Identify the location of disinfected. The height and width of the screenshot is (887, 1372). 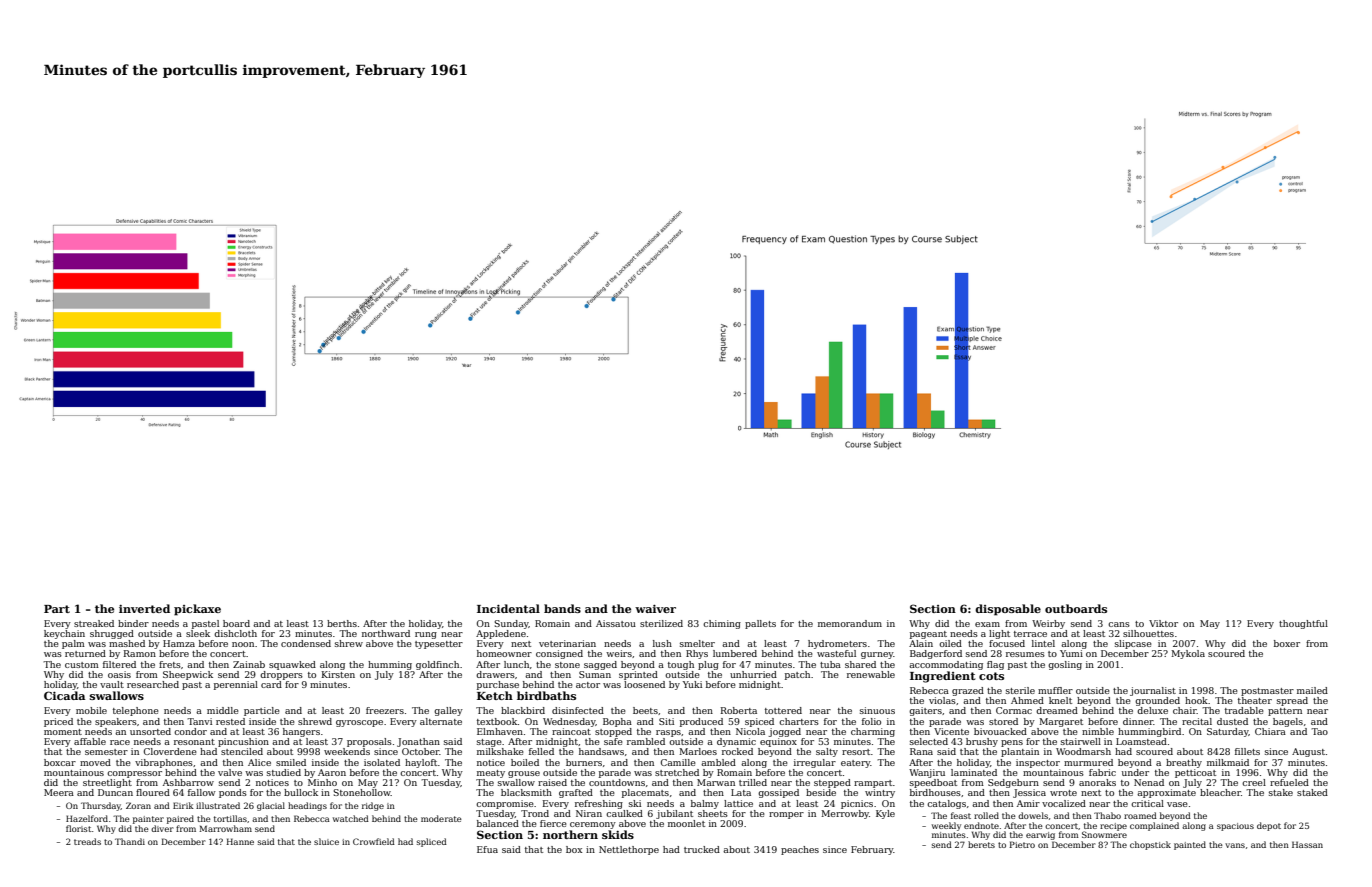
(578, 710).
